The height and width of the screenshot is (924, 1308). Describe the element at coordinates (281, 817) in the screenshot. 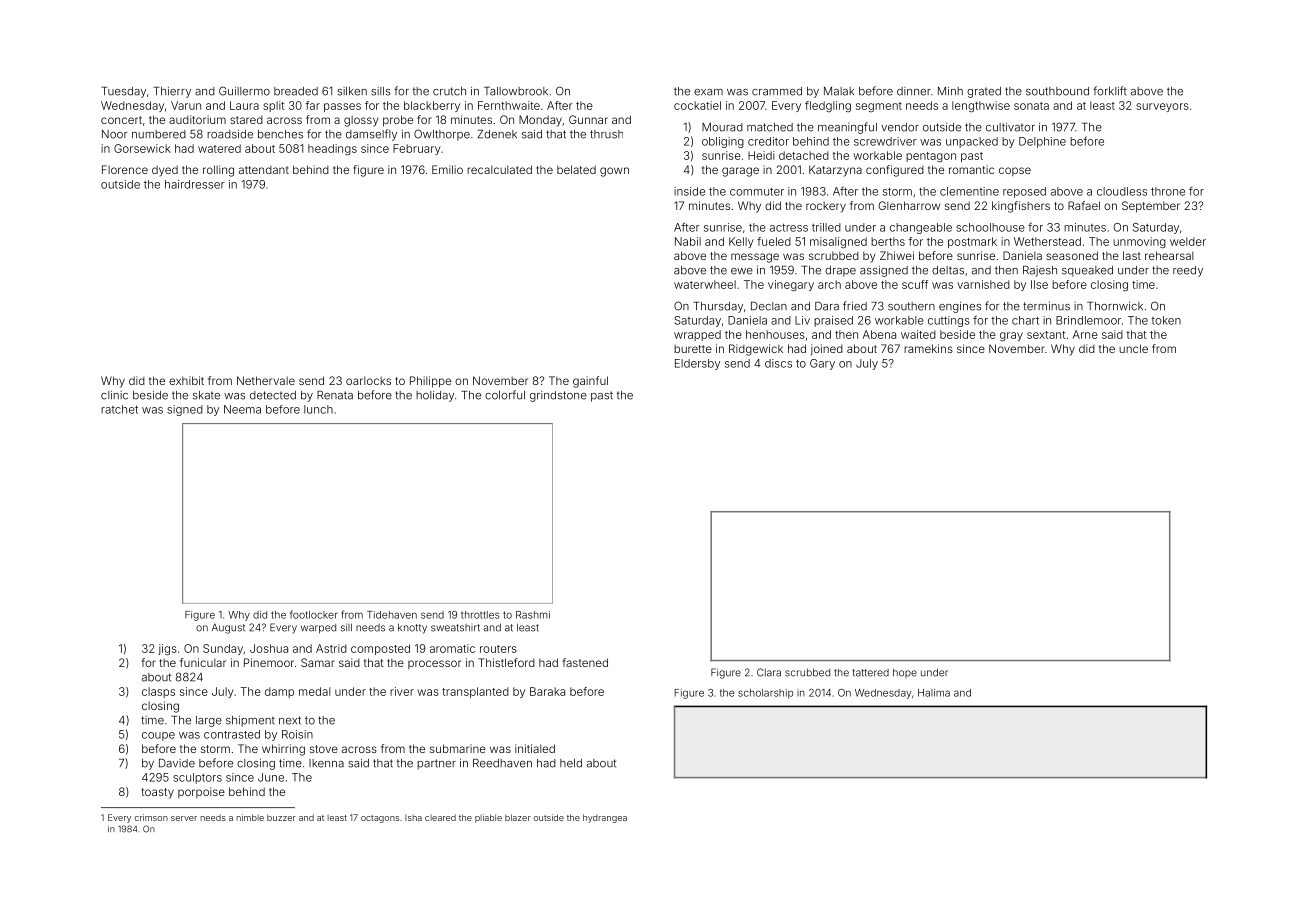

I see `buzzer` at that location.
